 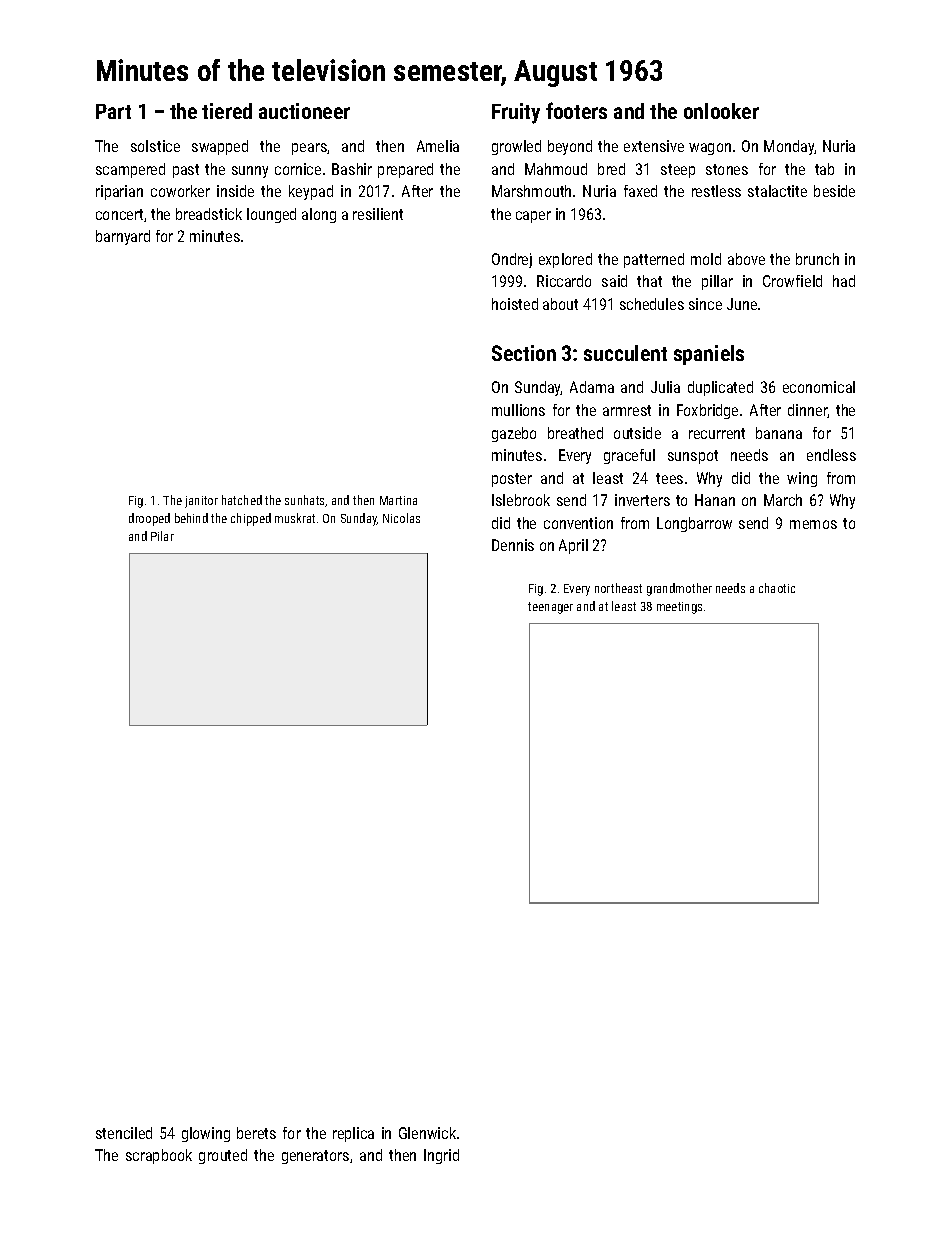 I want to click on said, so click(x=614, y=281).
